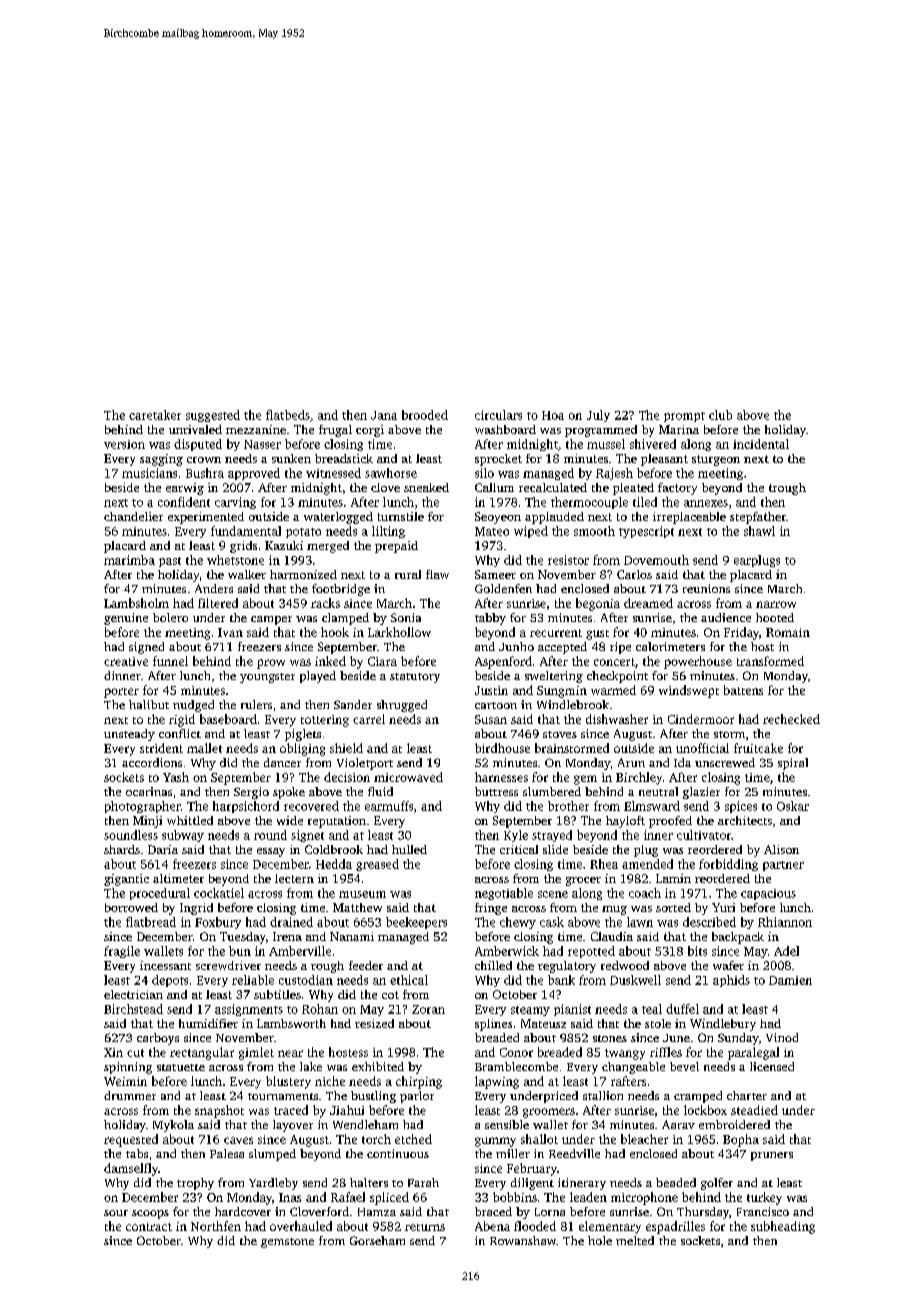 The image size is (924, 1308). I want to click on soundless, so click(131, 835).
